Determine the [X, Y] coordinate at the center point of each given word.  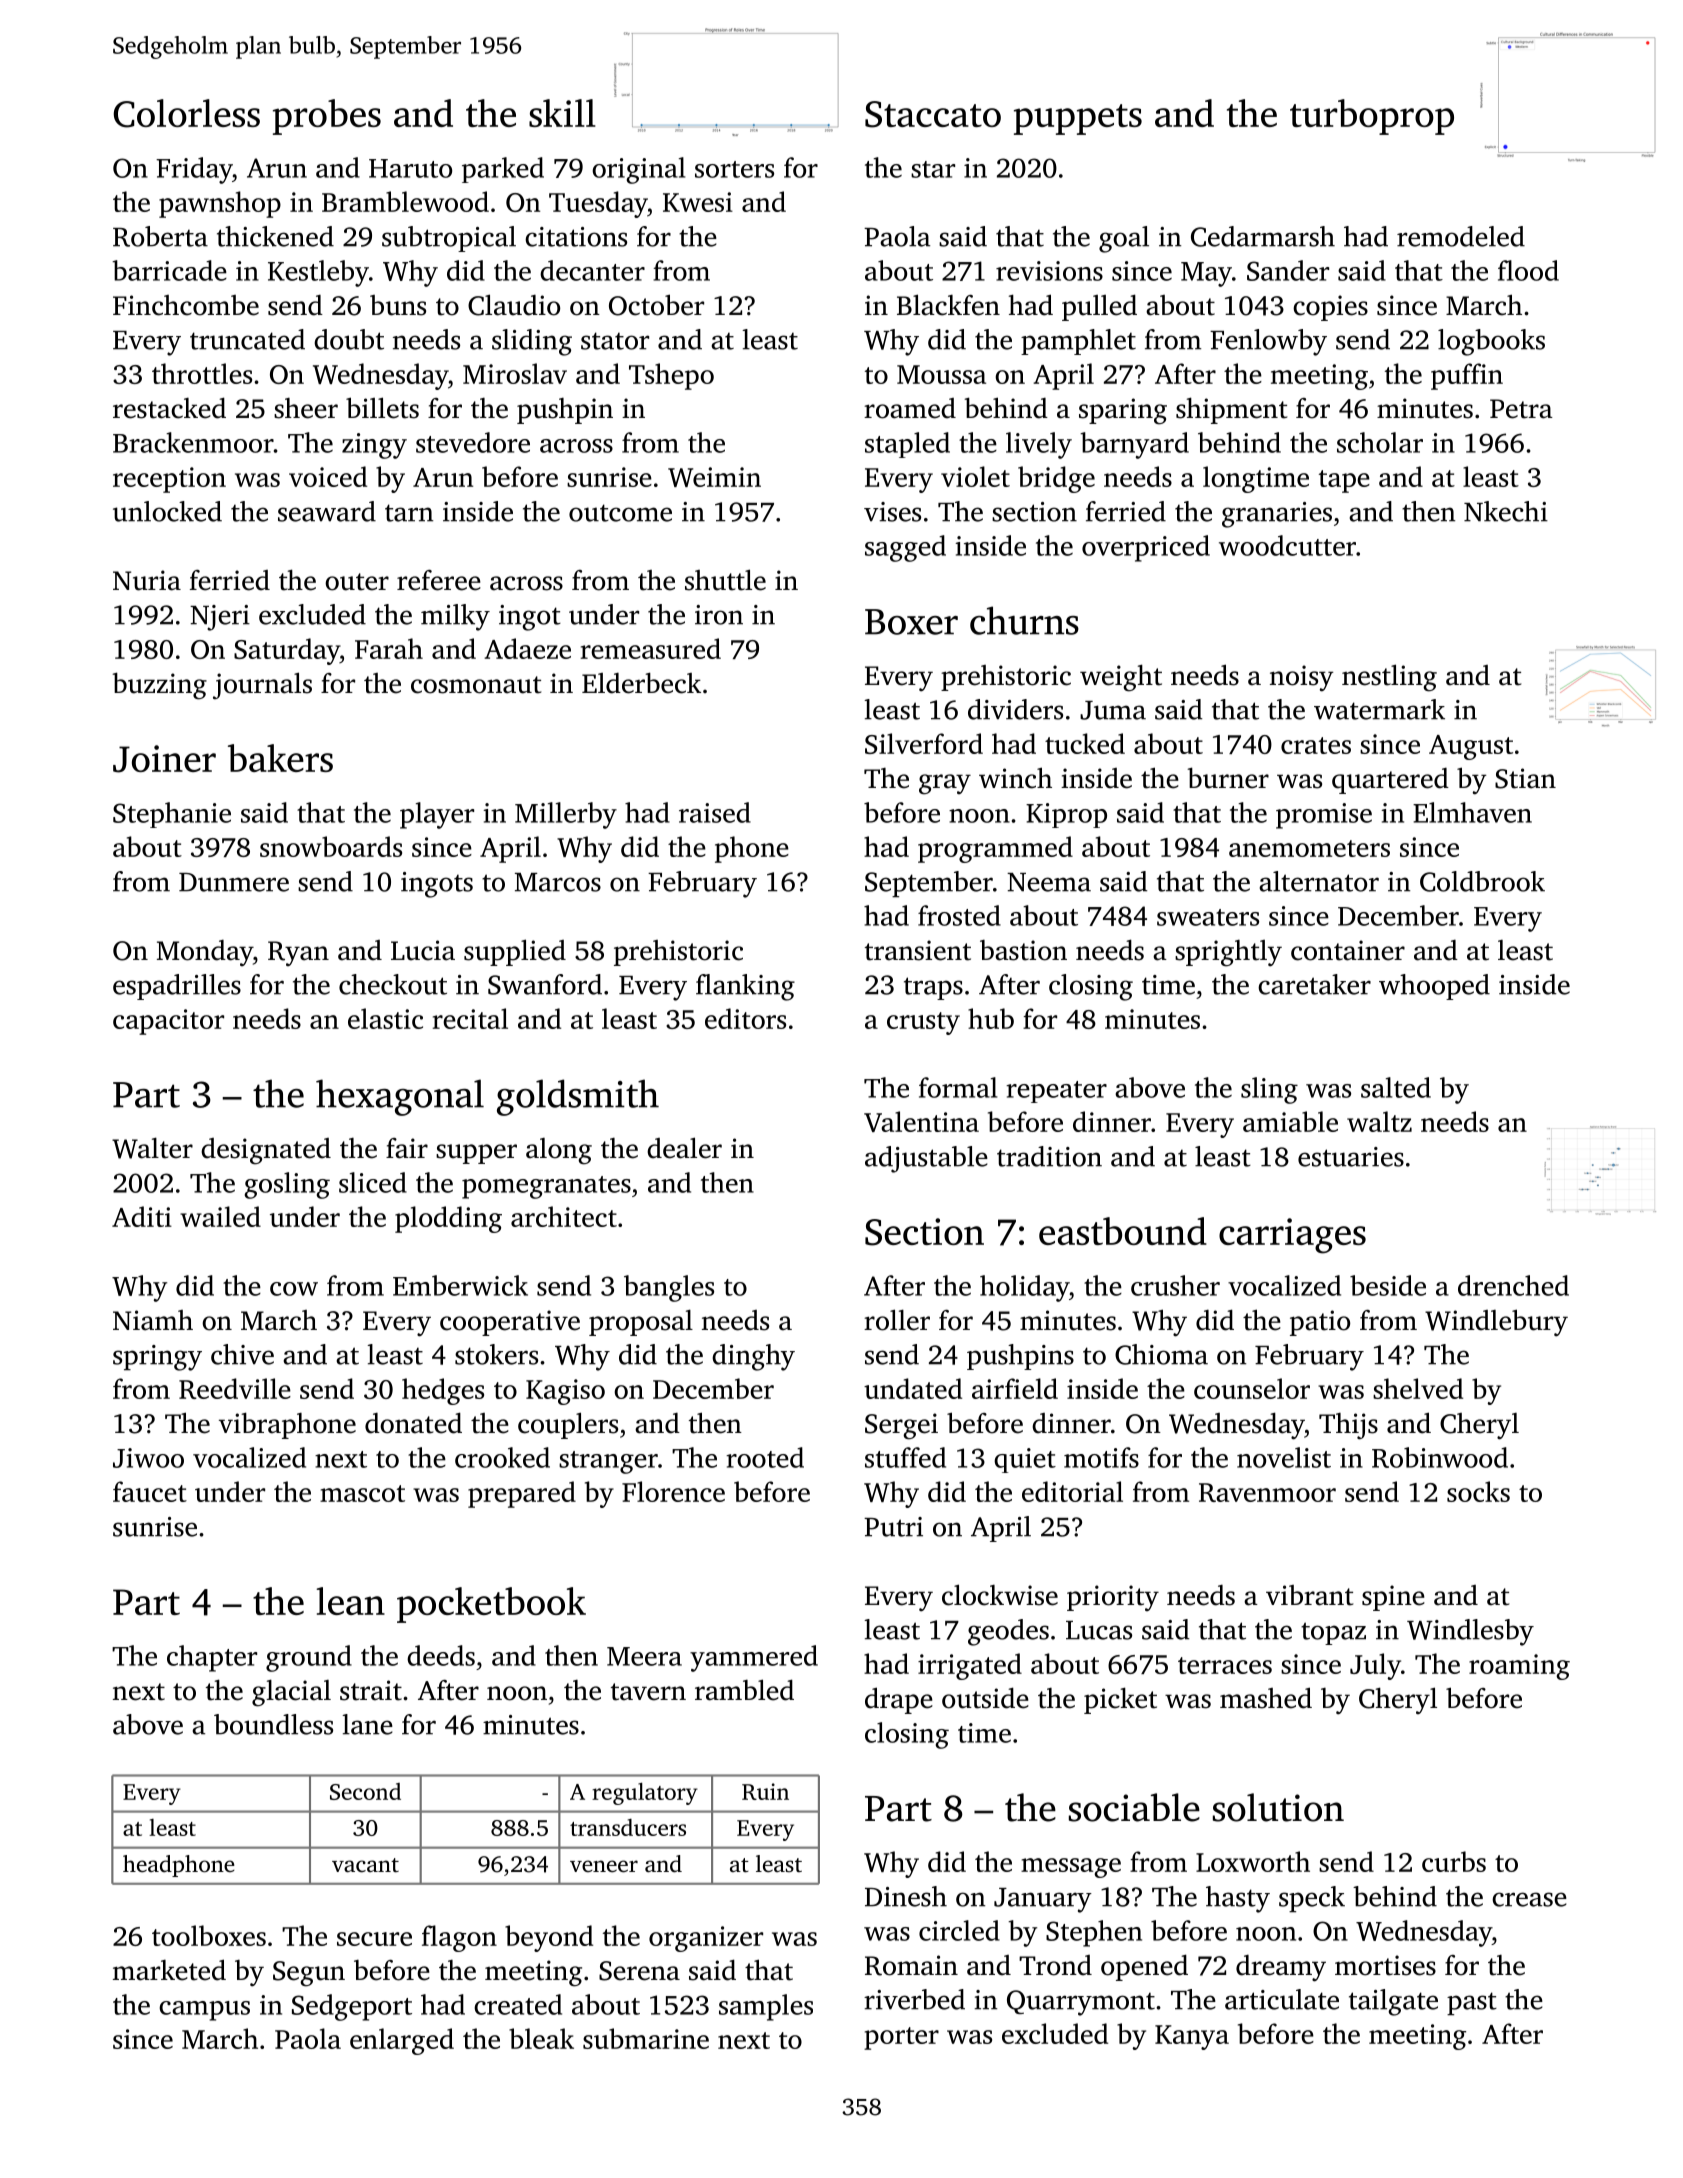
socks [1478, 1491]
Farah [389, 648]
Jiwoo [148, 1458]
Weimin [714, 477]
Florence [673, 1491]
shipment [1231, 410]
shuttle [725, 580]
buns [398, 305]
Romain [911, 1965]
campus [204, 2011]
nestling [1389, 678]
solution [1278, 1807]
